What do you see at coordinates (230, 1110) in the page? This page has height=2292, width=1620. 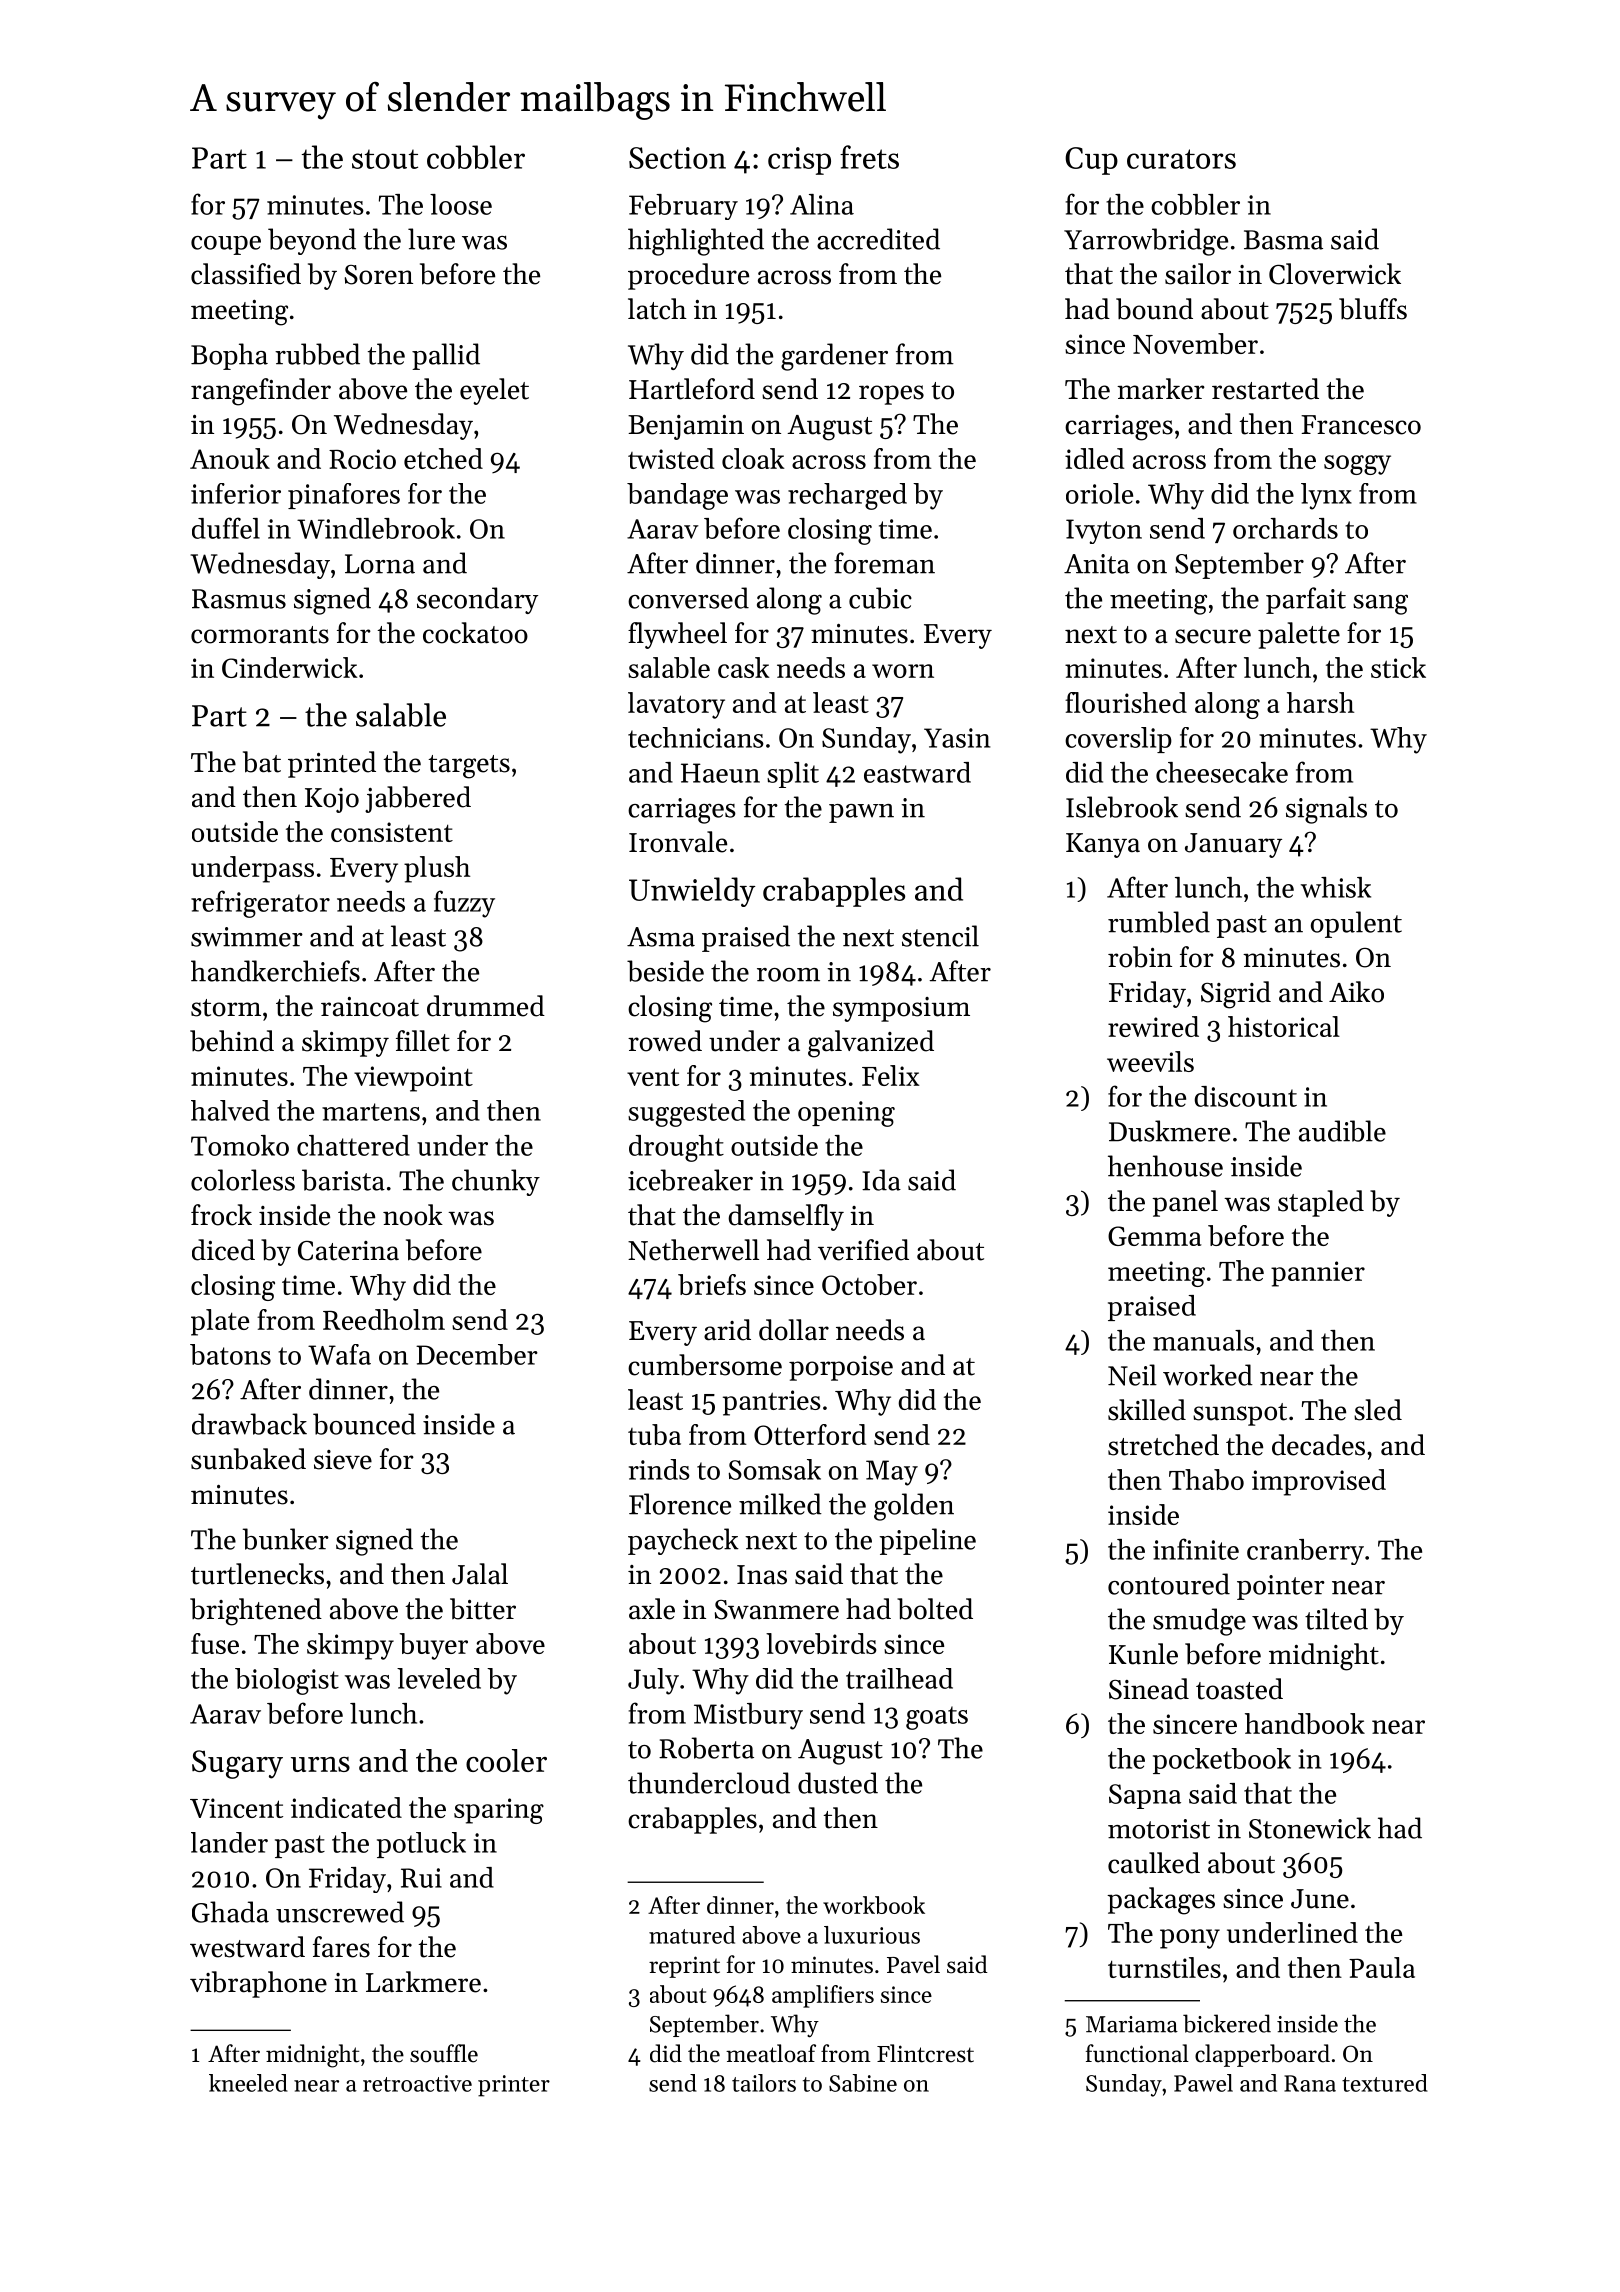 I see `halved` at bounding box center [230, 1110].
